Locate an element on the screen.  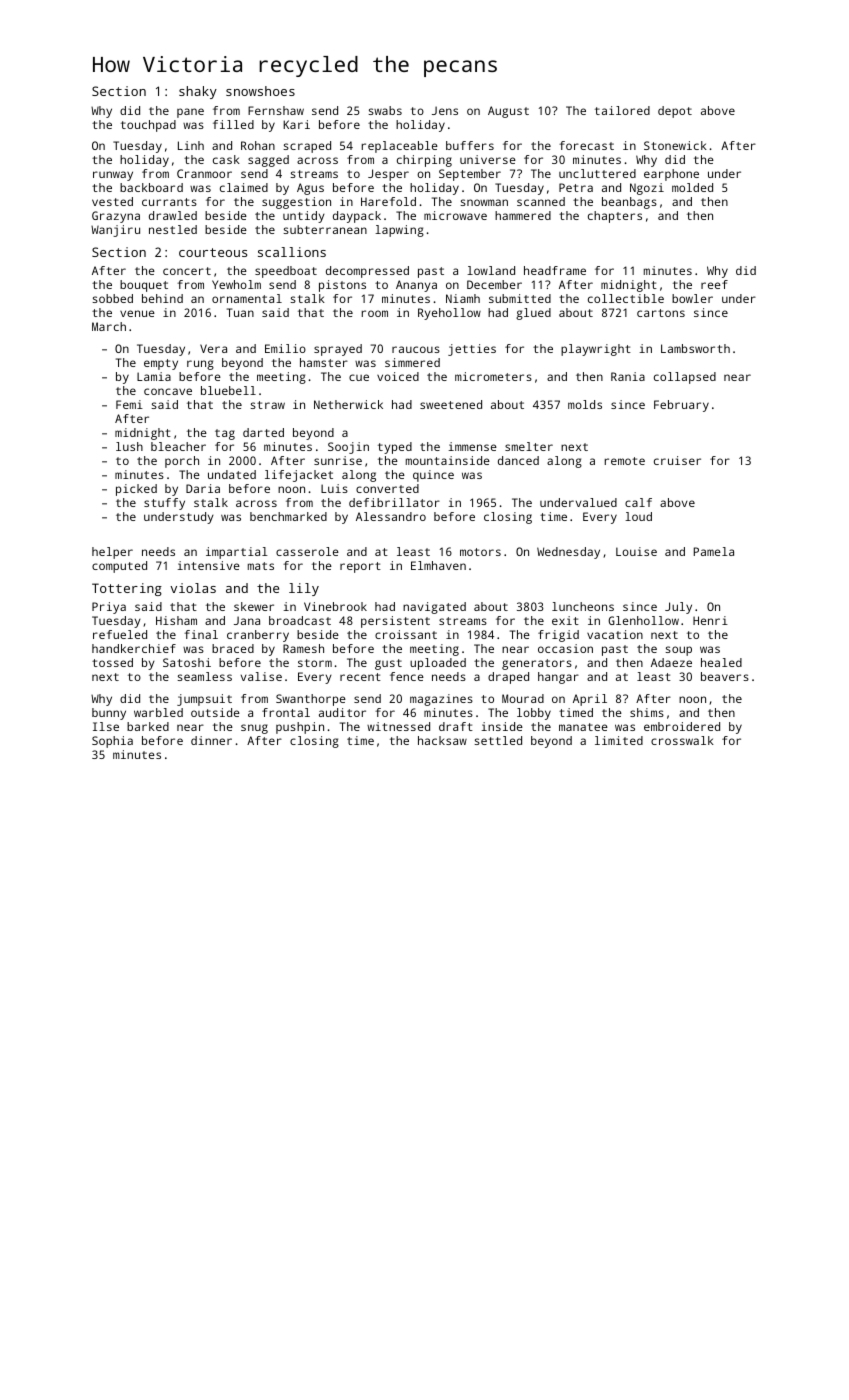
hacksaw is located at coordinates (442, 740).
